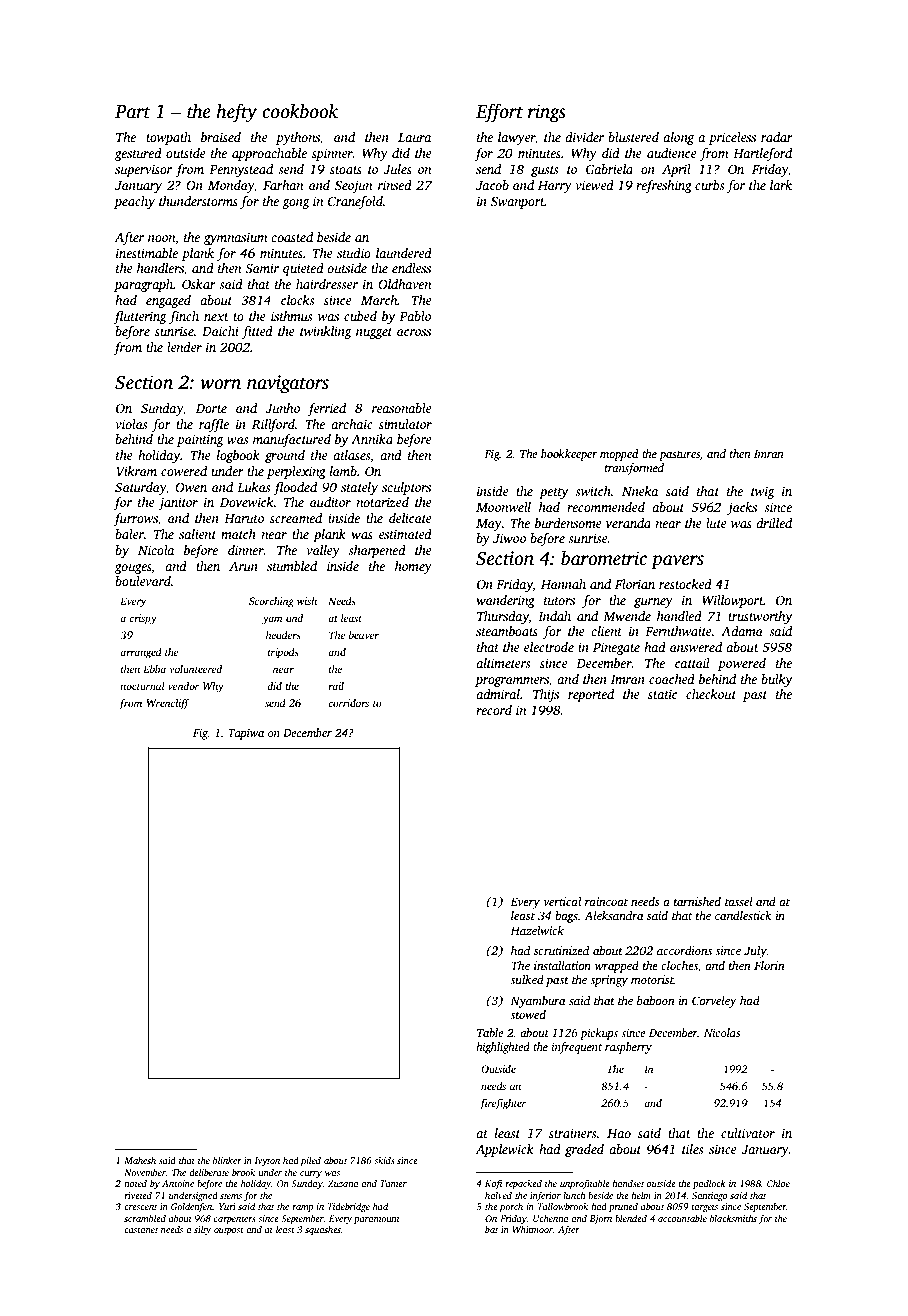 The width and height of the screenshot is (908, 1316). Describe the element at coordinates (348, 703) in the screenshot. I see `corridors` at that location.
